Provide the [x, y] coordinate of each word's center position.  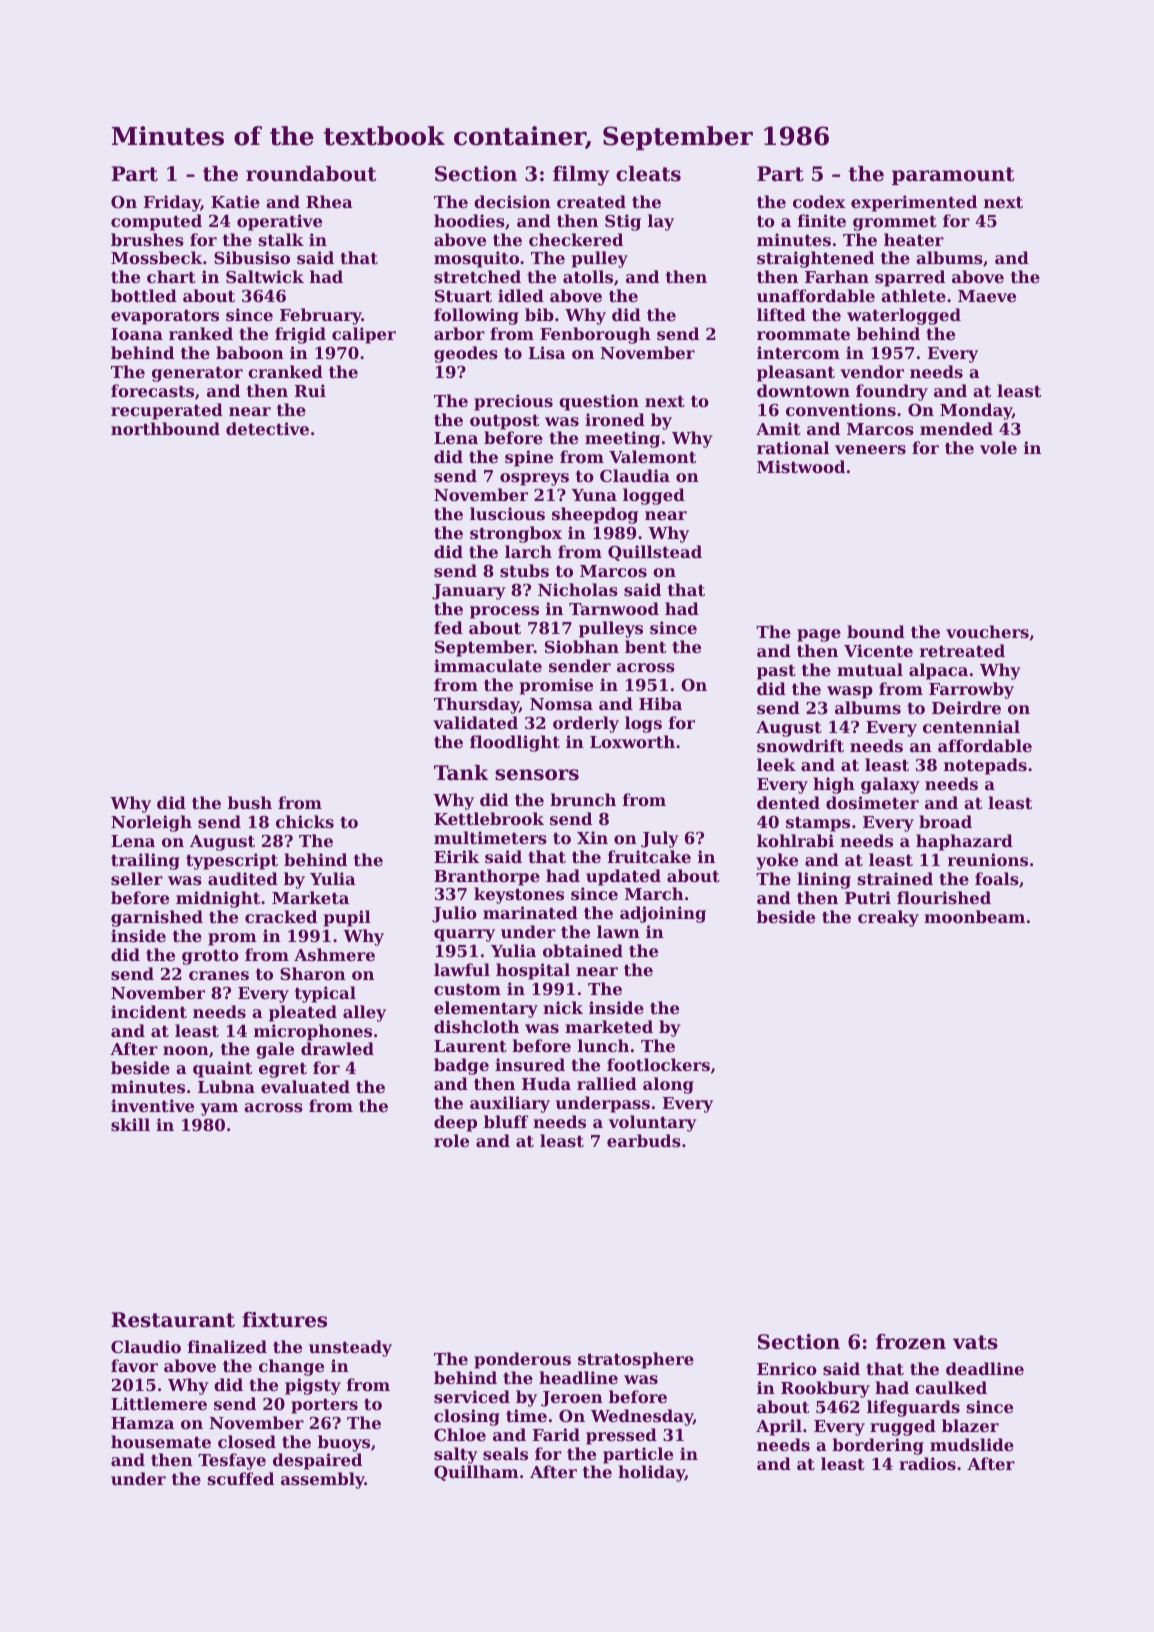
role [451, 1140]
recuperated [167, 411]
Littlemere [159, 1403]
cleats [648, 174]
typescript [232, 861]
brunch [583, 799]
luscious [507, 513]
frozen [911, 1342]
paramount [953, 176]
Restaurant [173, 1320]
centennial [971, 726]
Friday [172, 203]
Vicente [878, 650]
